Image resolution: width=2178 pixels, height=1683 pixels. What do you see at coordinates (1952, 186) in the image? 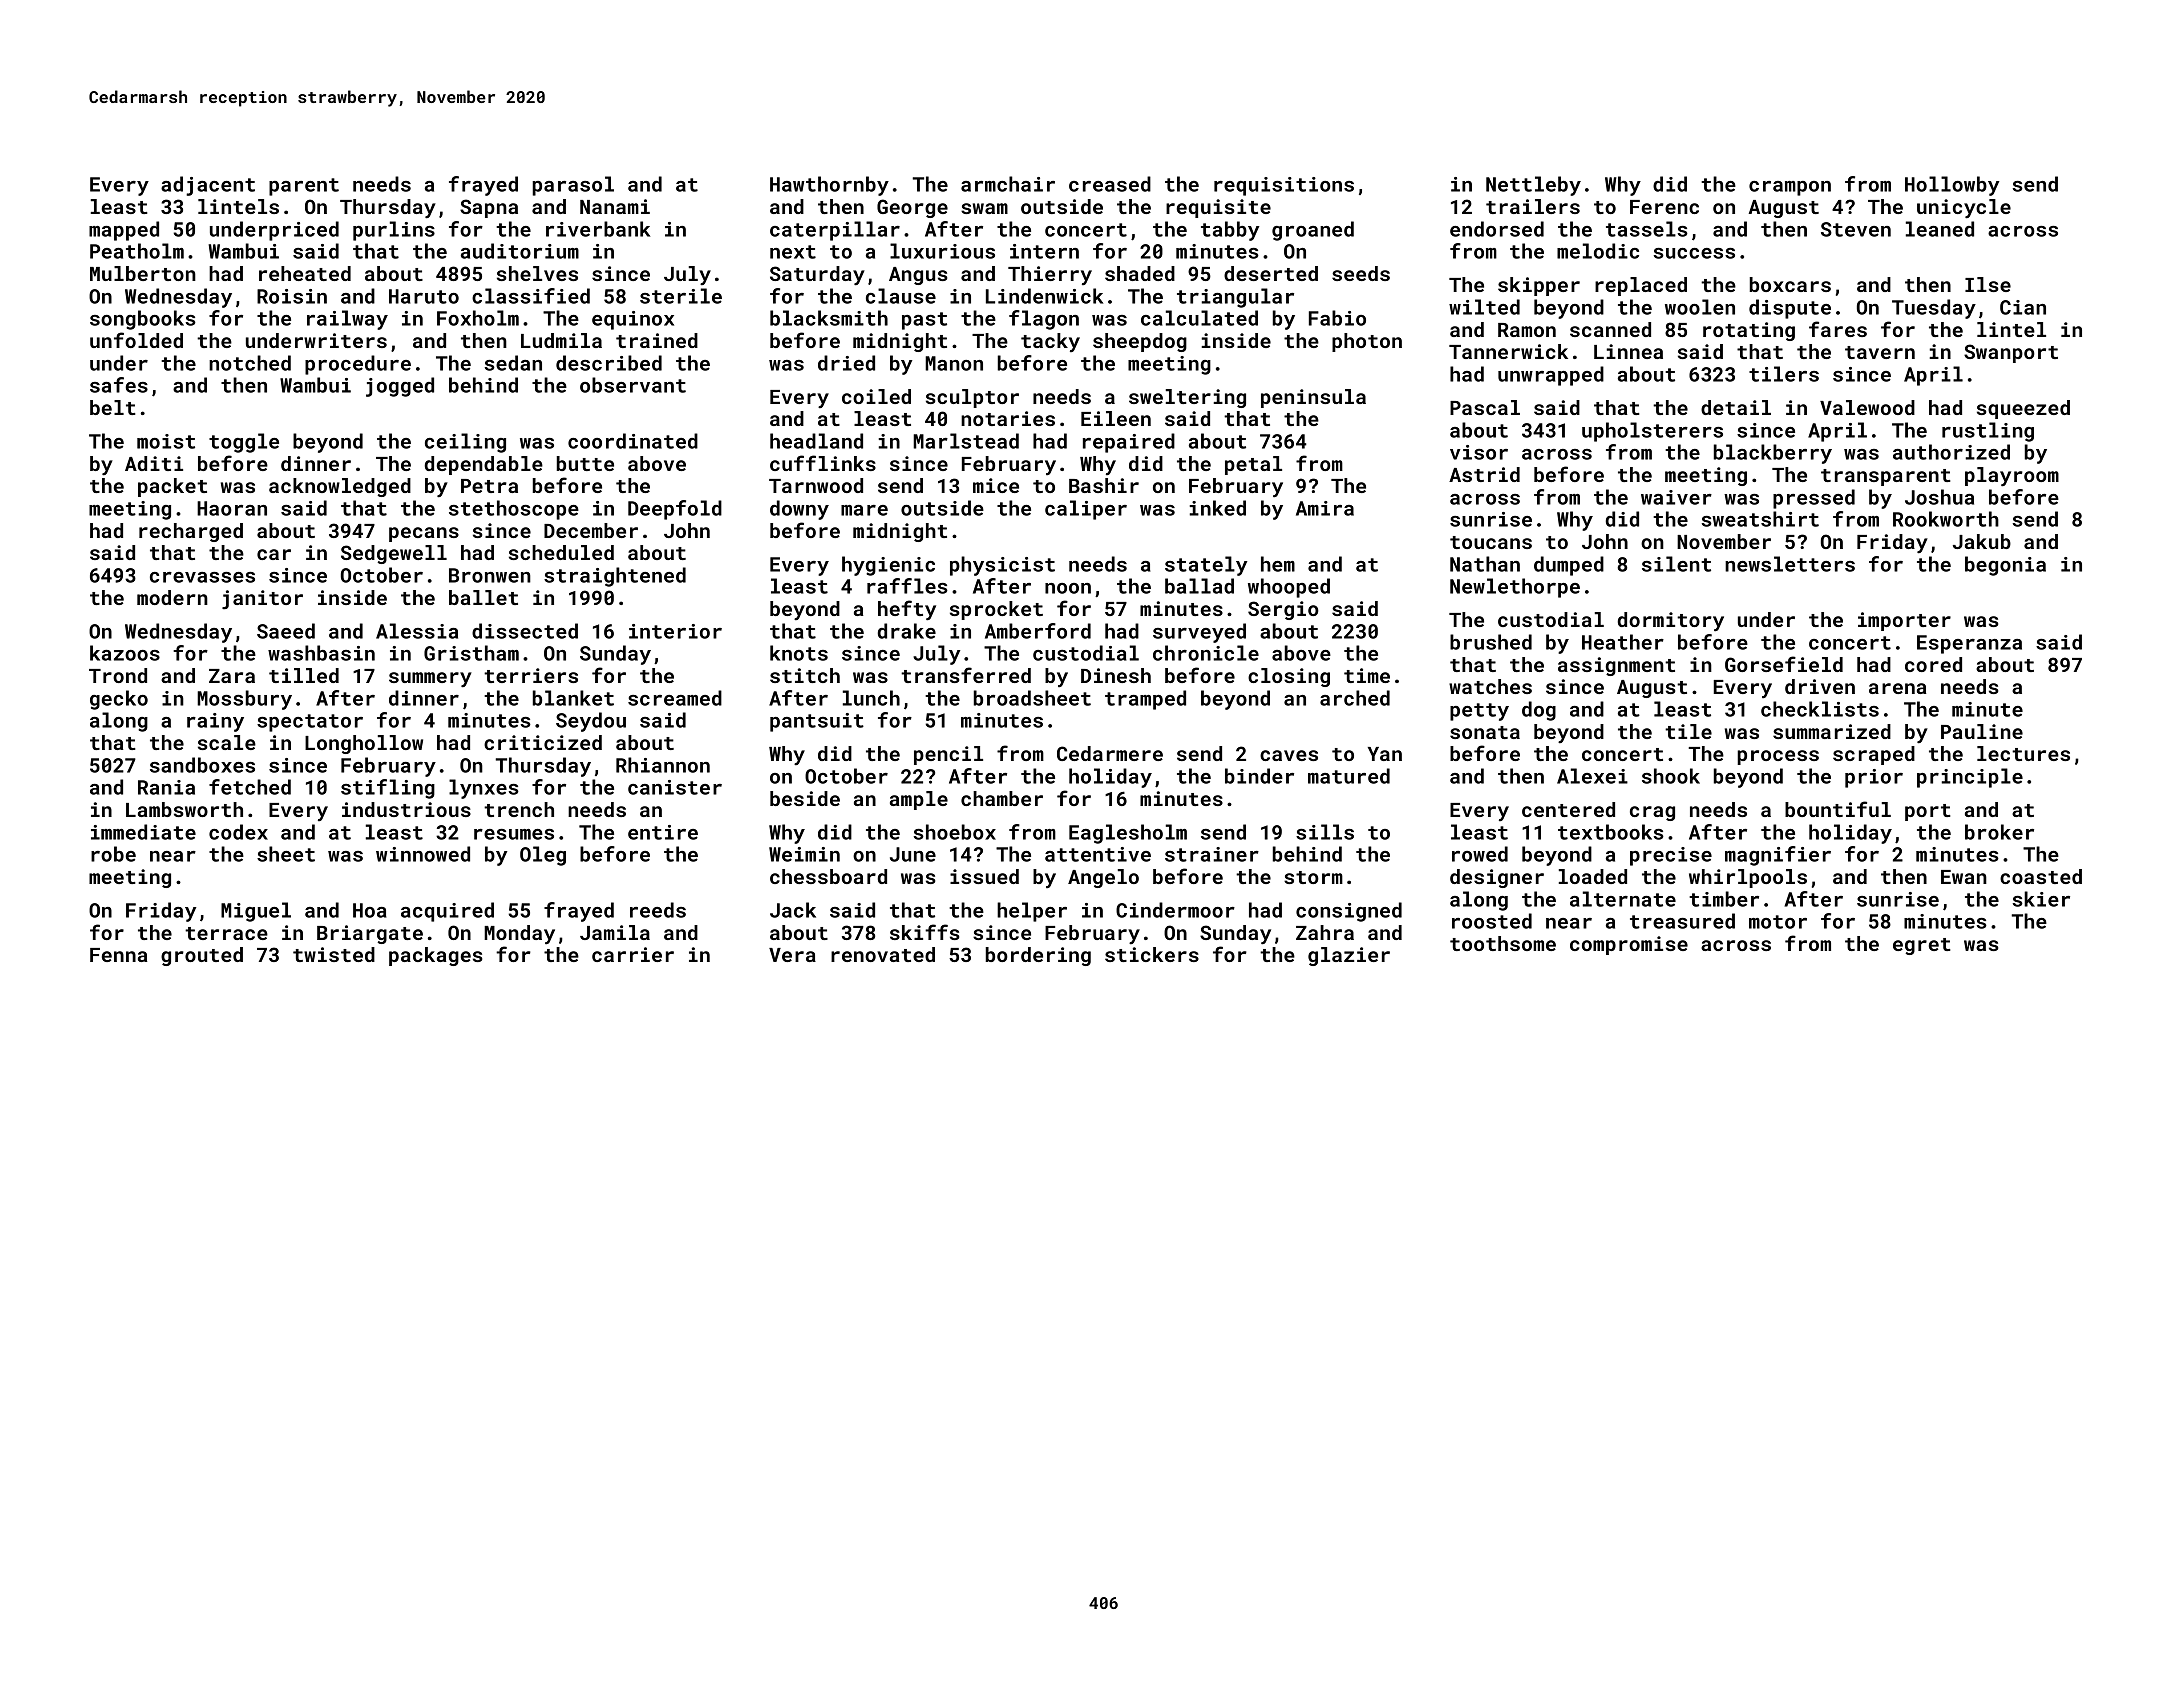
I see `Hollowby` at bounding box center [1952, 186].
